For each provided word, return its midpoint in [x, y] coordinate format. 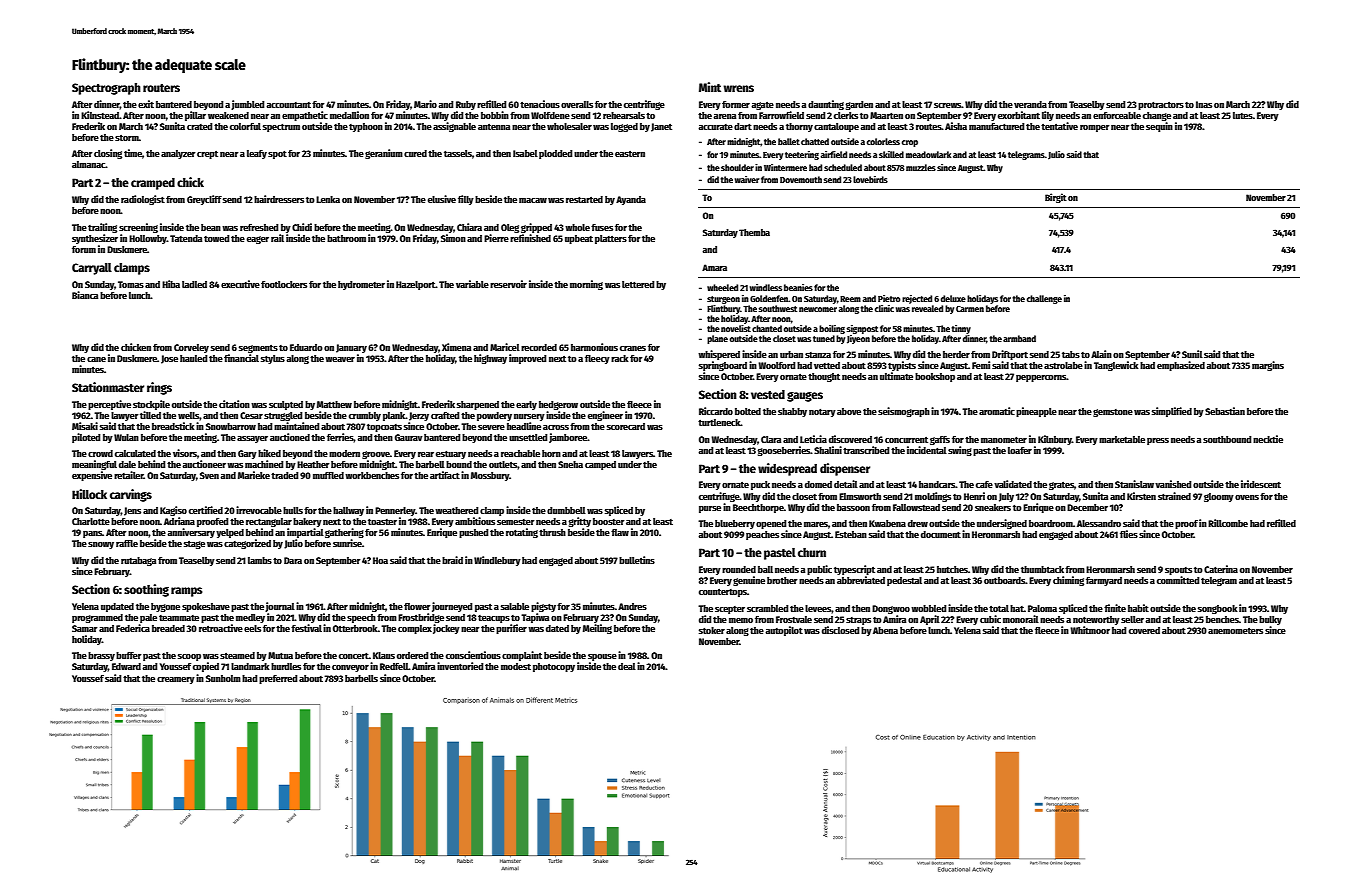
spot [277, 154]
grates [1061, 486]
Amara [714, 267]
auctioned [290, 437]
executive [240, 284]
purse [710, 509]
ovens [1247, 497]
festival [306, 628]
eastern [630, 154]
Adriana [179, 521]
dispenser [845, 469]
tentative [1059, 126]
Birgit [1056, 198]
